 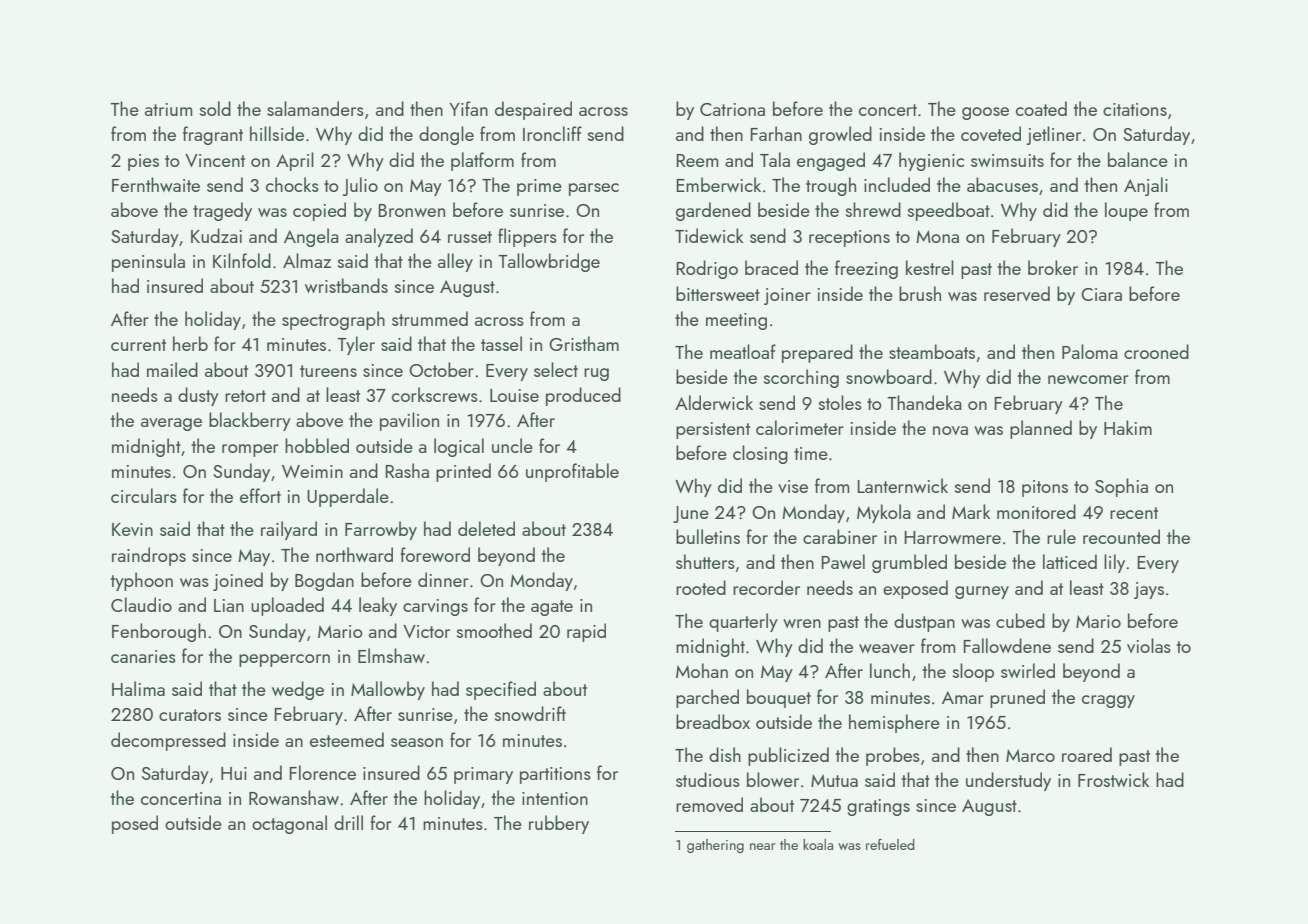 I want to click on northward, so click(x=354, y=554).
